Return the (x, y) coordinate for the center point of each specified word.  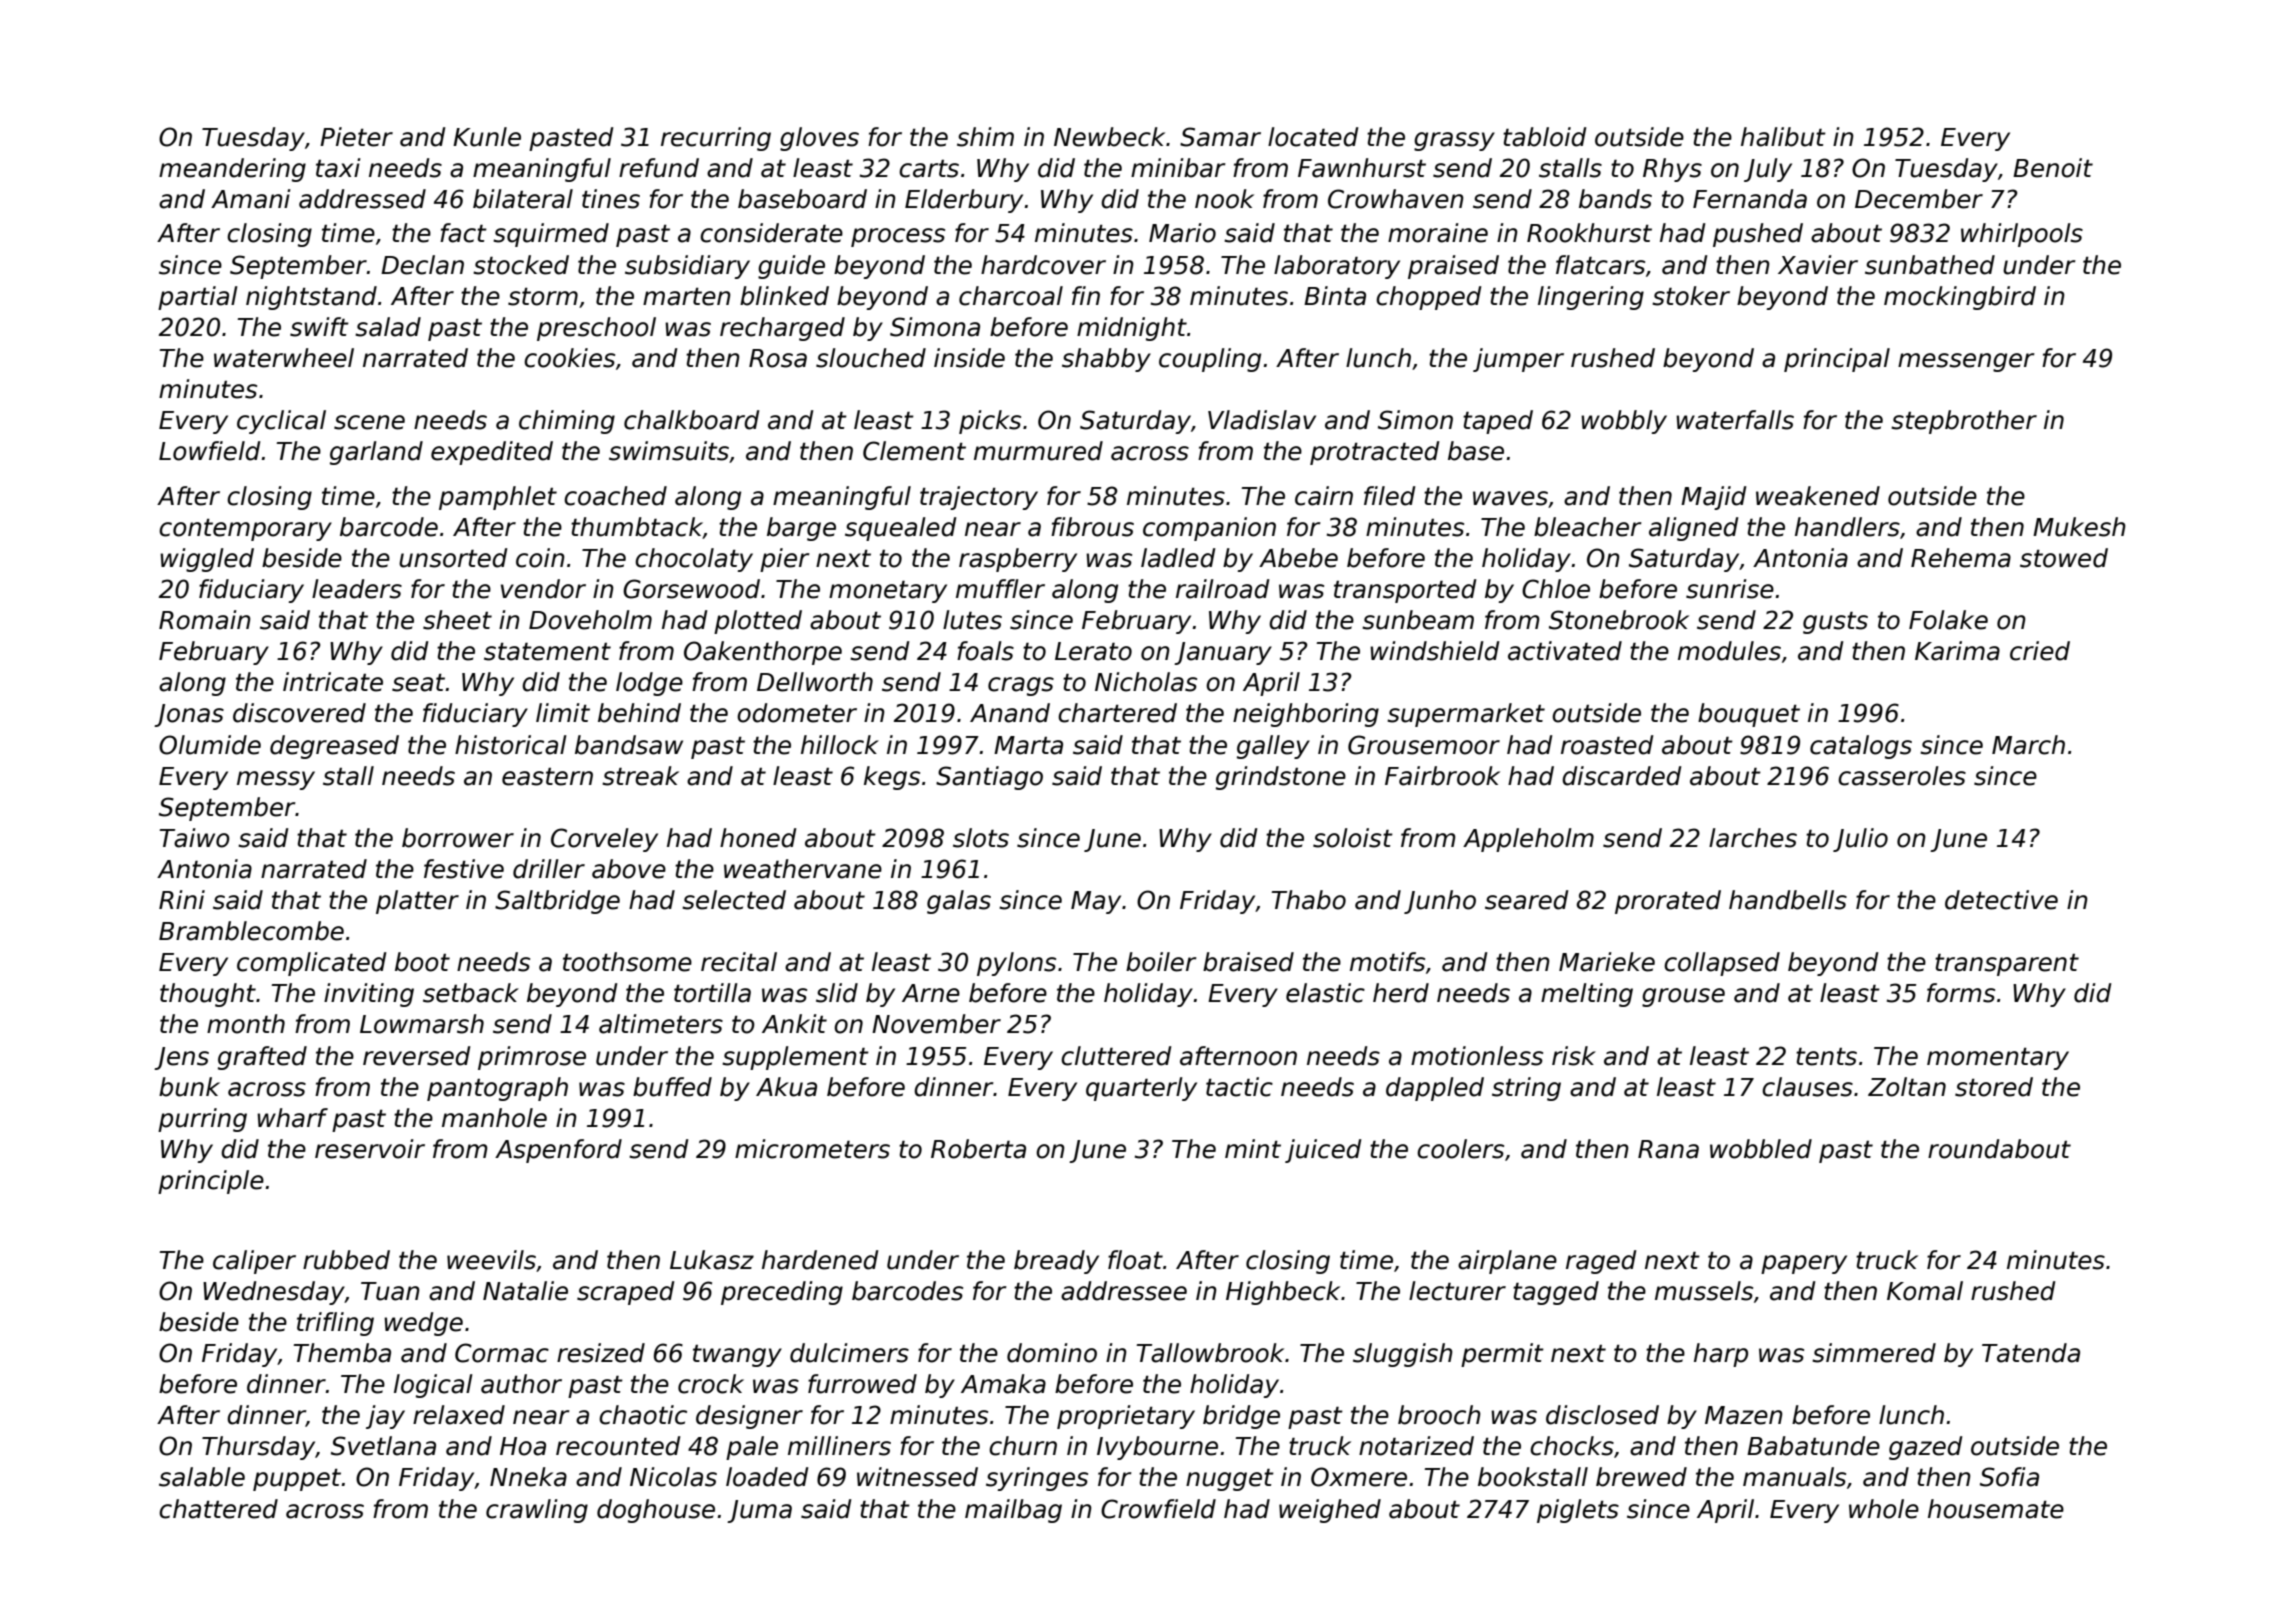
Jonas (189, 715)
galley (1273, 747)
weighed (1330, 1511)
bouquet (1749, 715)
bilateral (523, 199)
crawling (537, 1511)
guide (791, 267)
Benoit (2053, 168)
